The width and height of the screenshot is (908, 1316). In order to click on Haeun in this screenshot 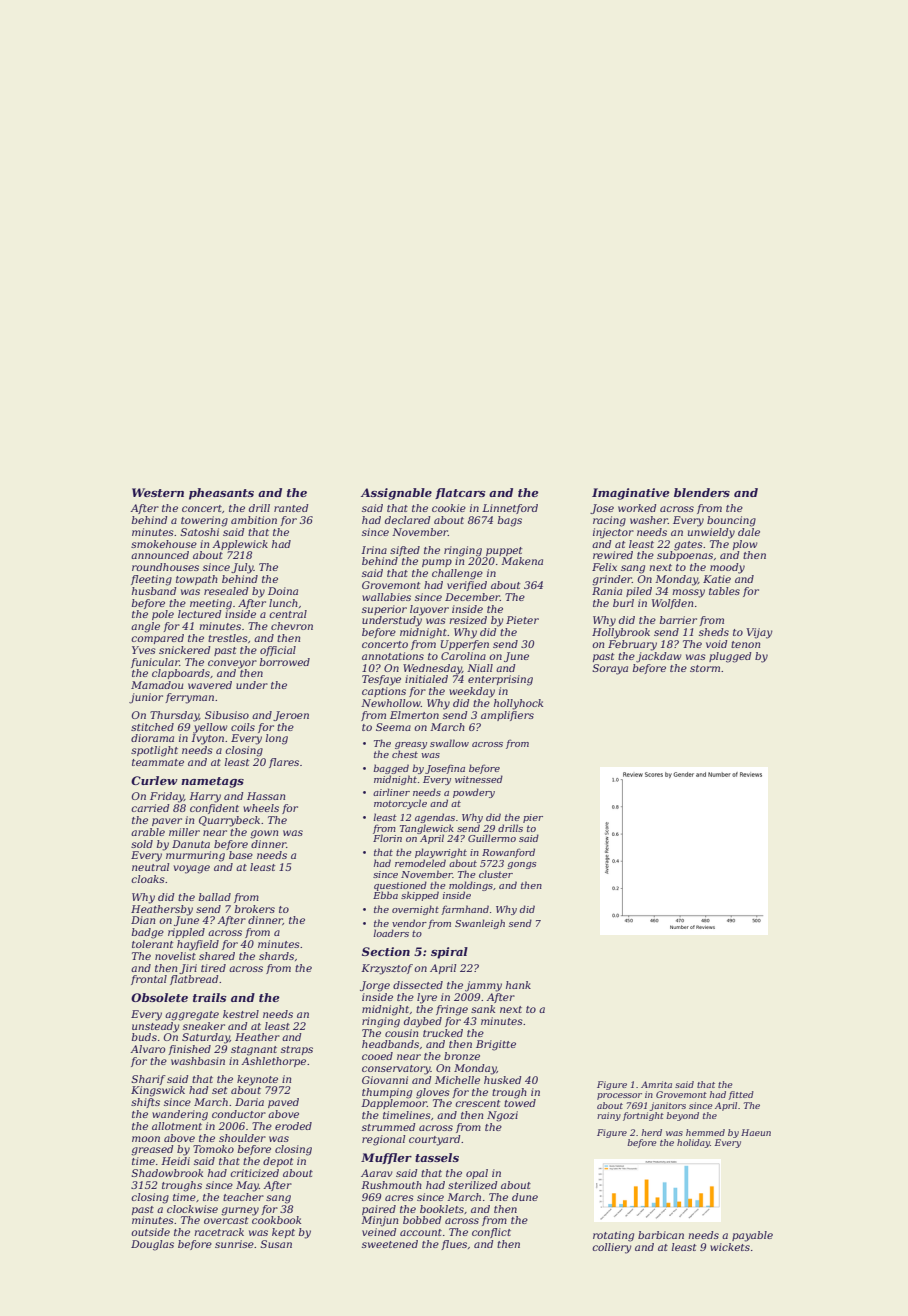, I will do `click(756, 1132)`.
